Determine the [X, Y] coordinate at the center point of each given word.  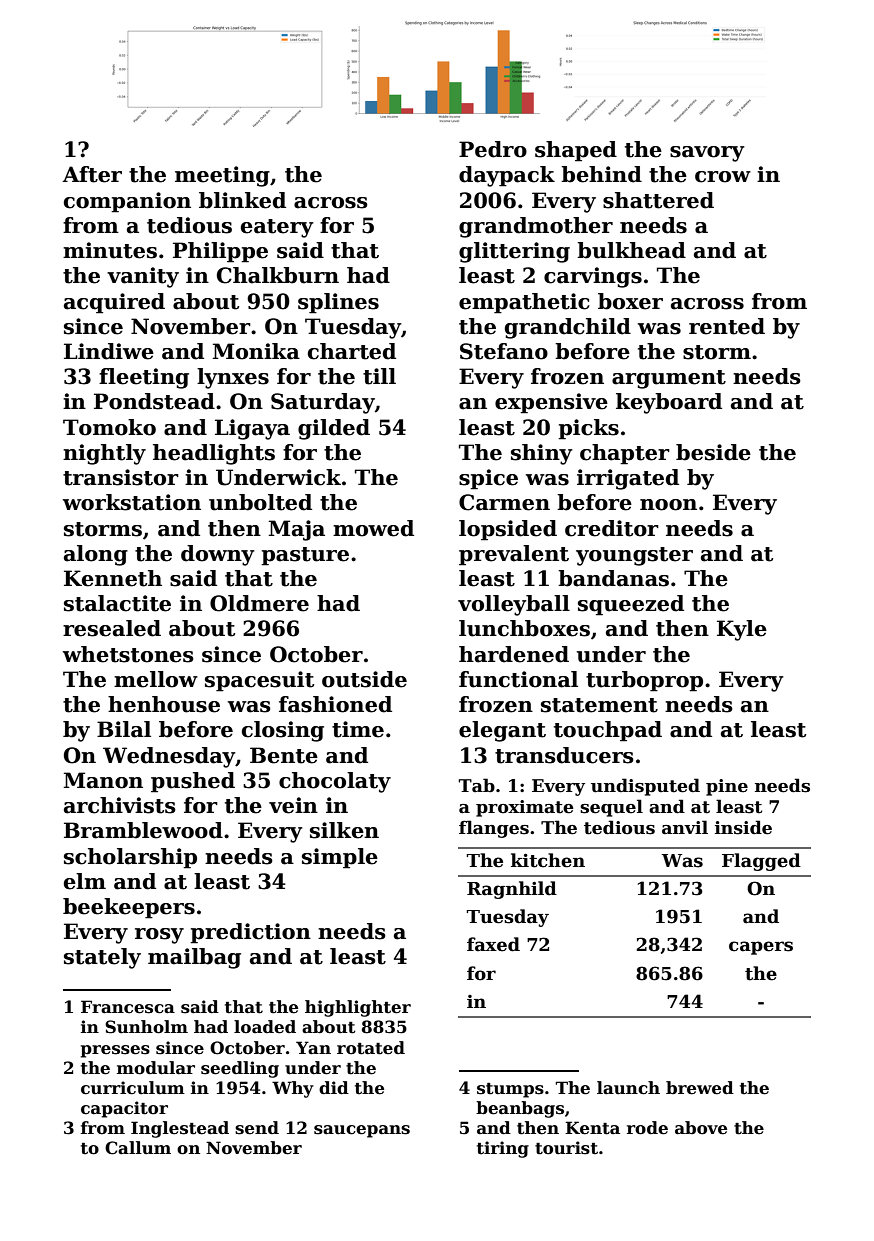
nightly [104, 454]
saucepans [362, 1131]
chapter [625, 454]
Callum [138, 1148]
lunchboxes [524, 628]
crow [723, 177]
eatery [277, 228]
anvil [685, 827]
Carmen [504, 502]
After [92, 174]
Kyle [742, 630]
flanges [494, 829]
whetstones [128, 654]
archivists [120, 805]
